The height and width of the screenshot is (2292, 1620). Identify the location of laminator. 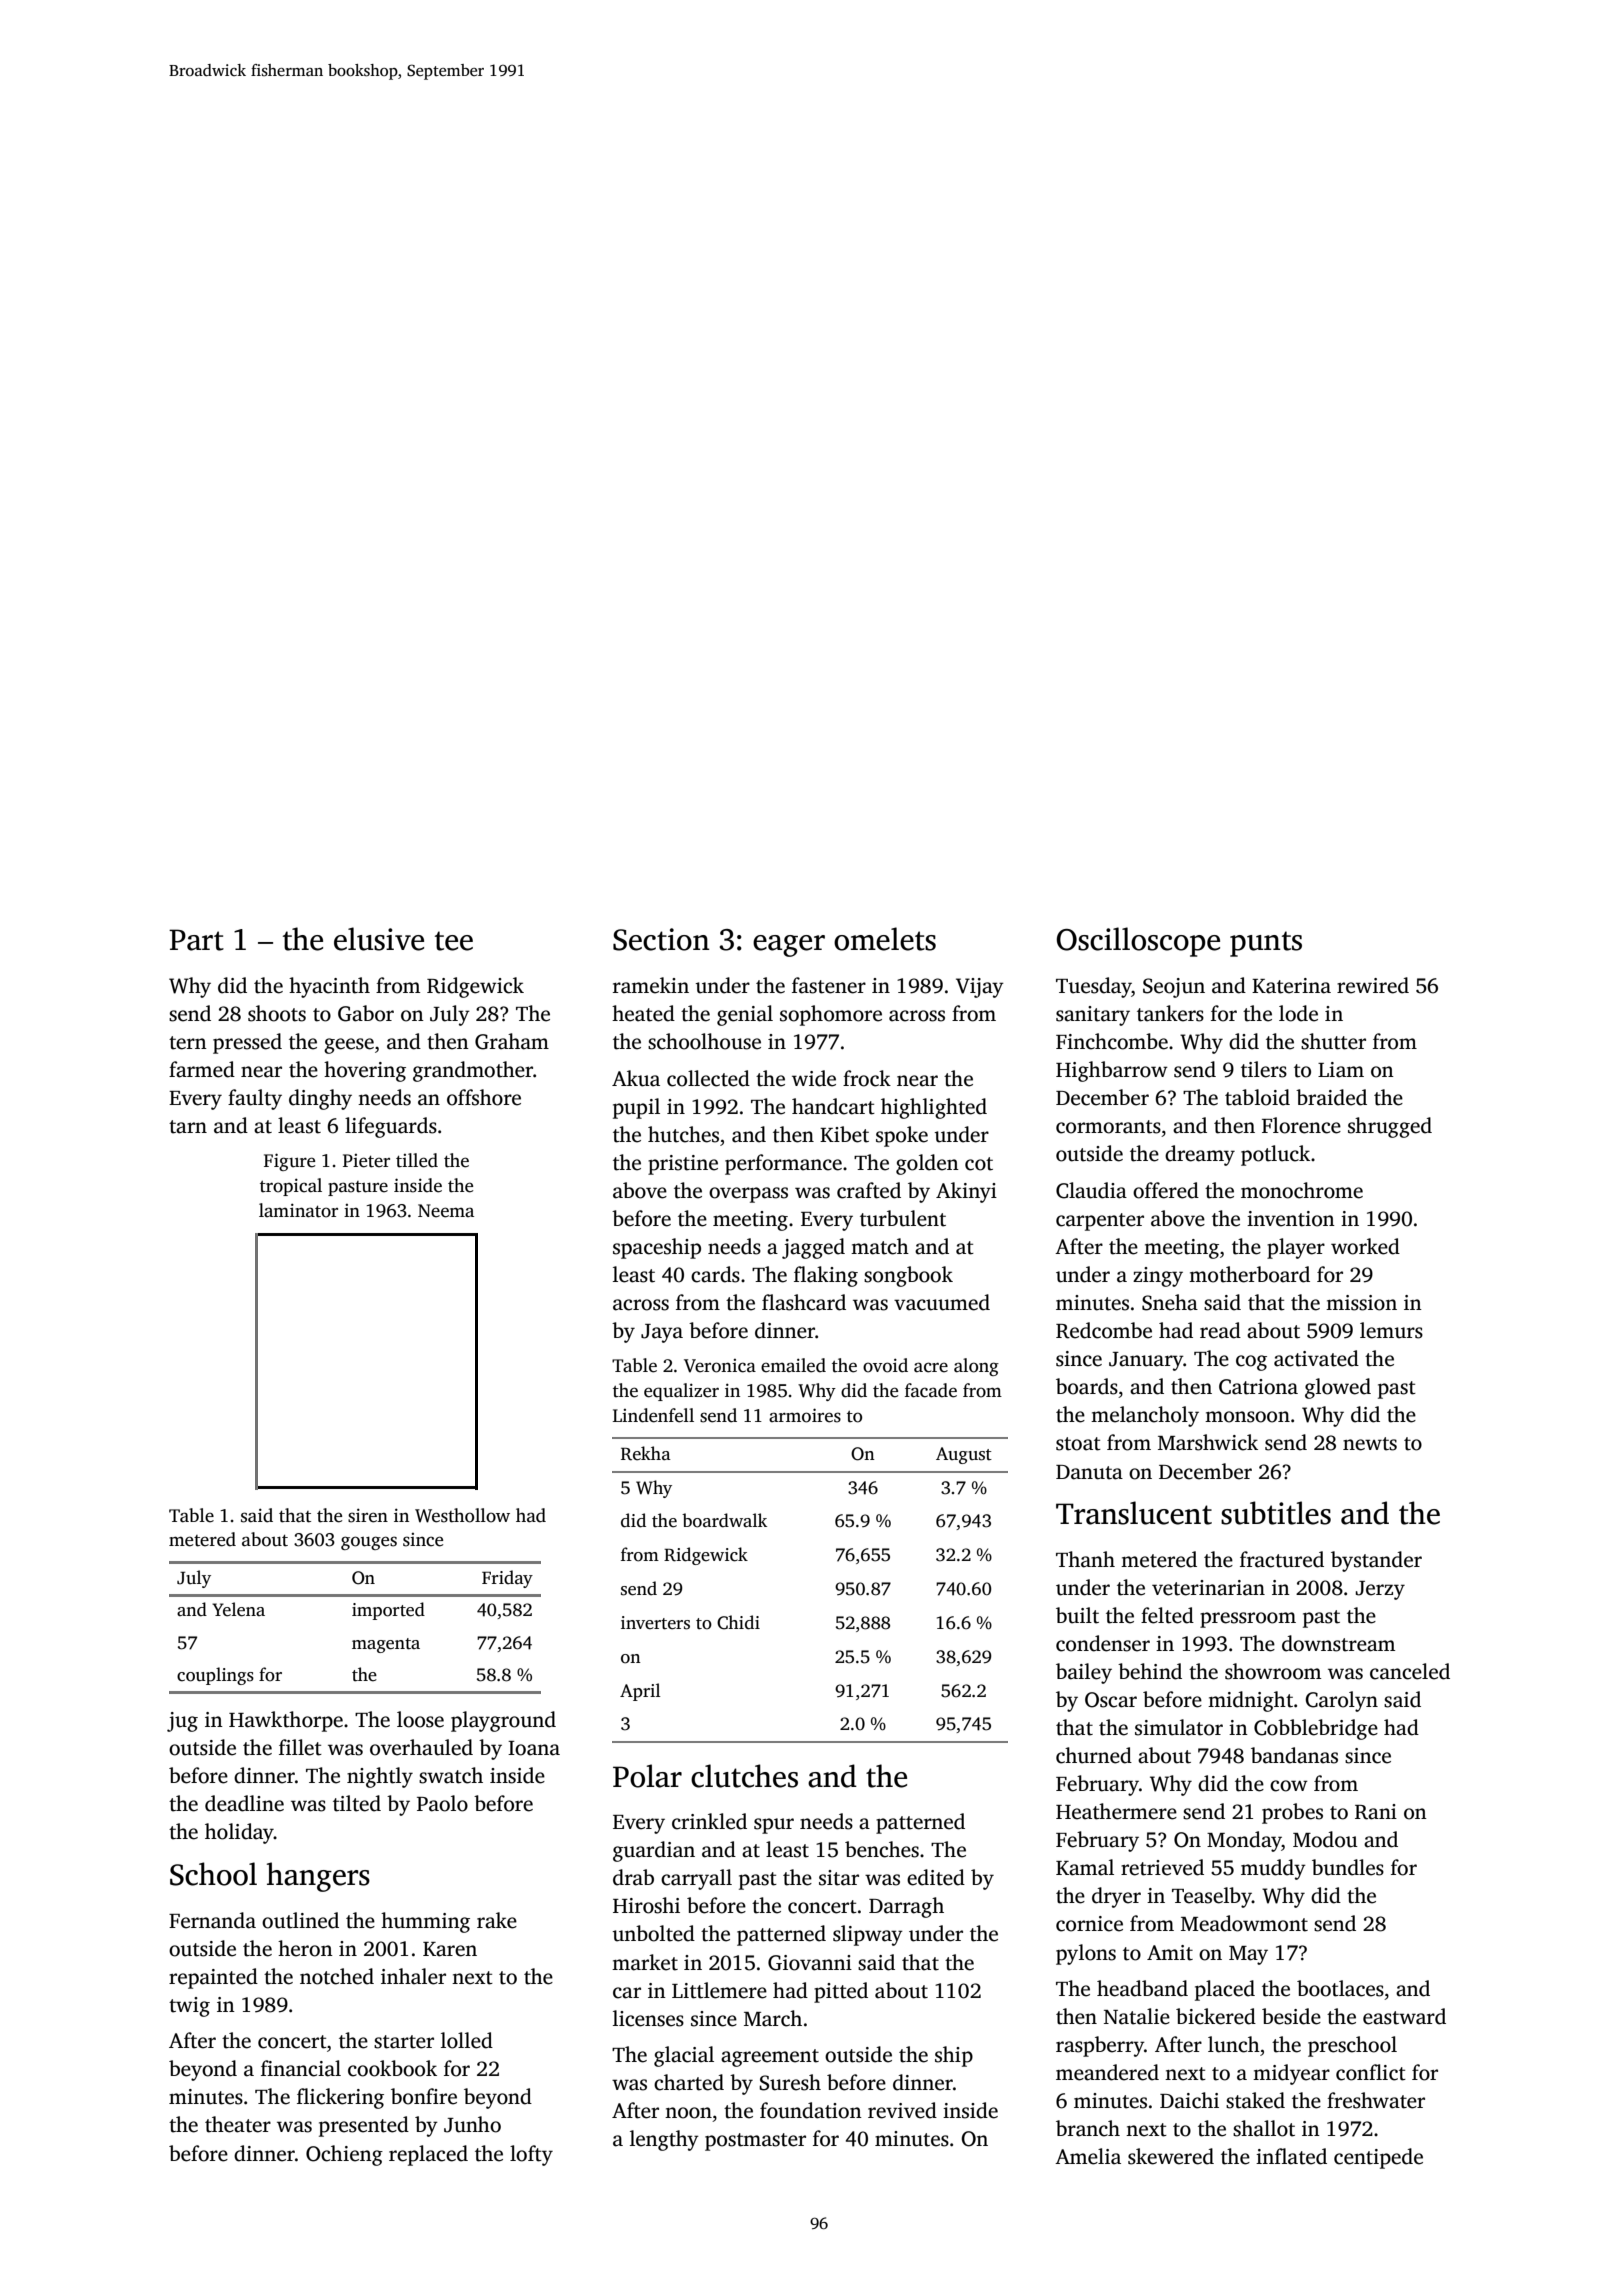
(298, 1210).
